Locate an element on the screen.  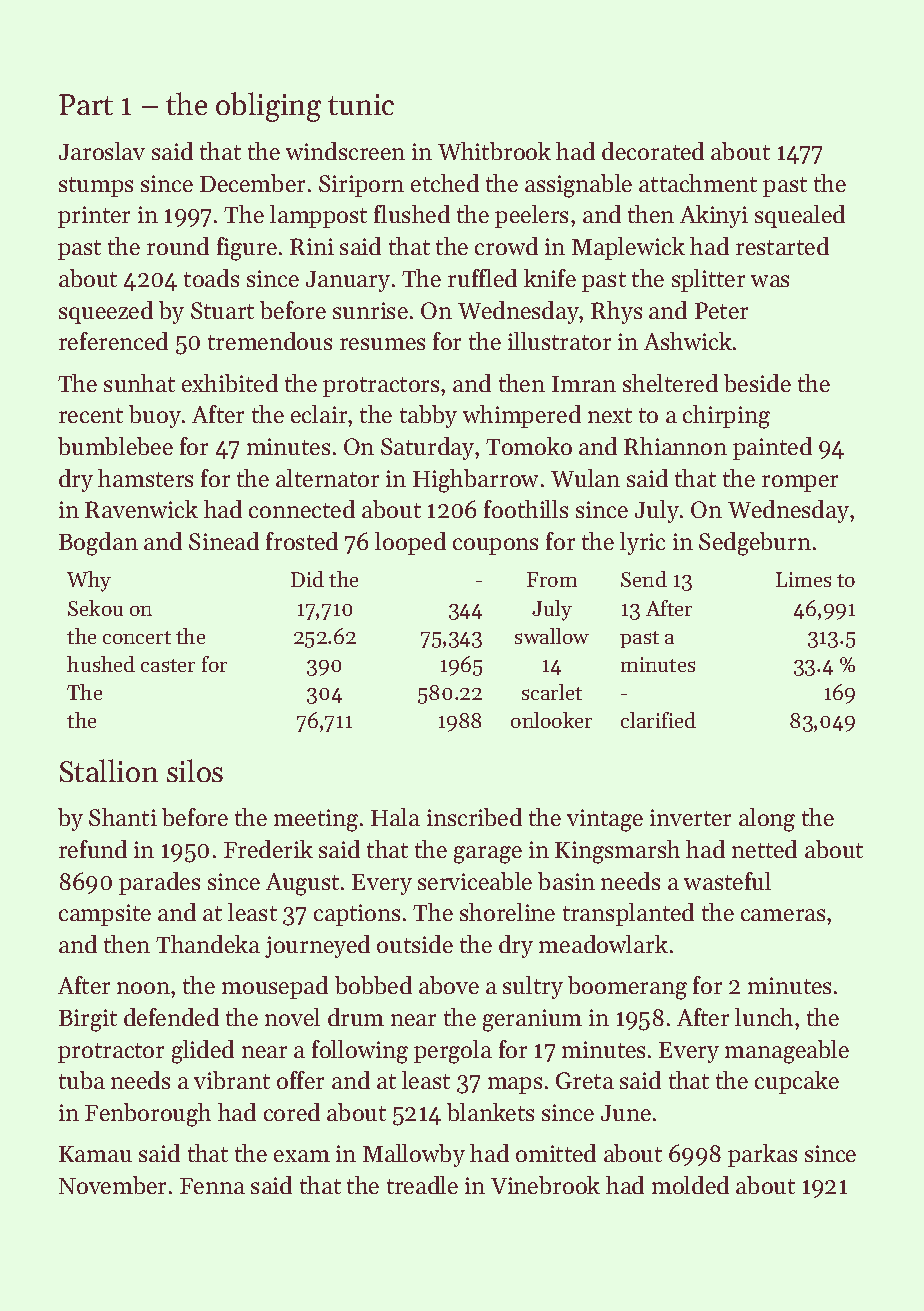
geranium is located at coordinates (532, 1020).
